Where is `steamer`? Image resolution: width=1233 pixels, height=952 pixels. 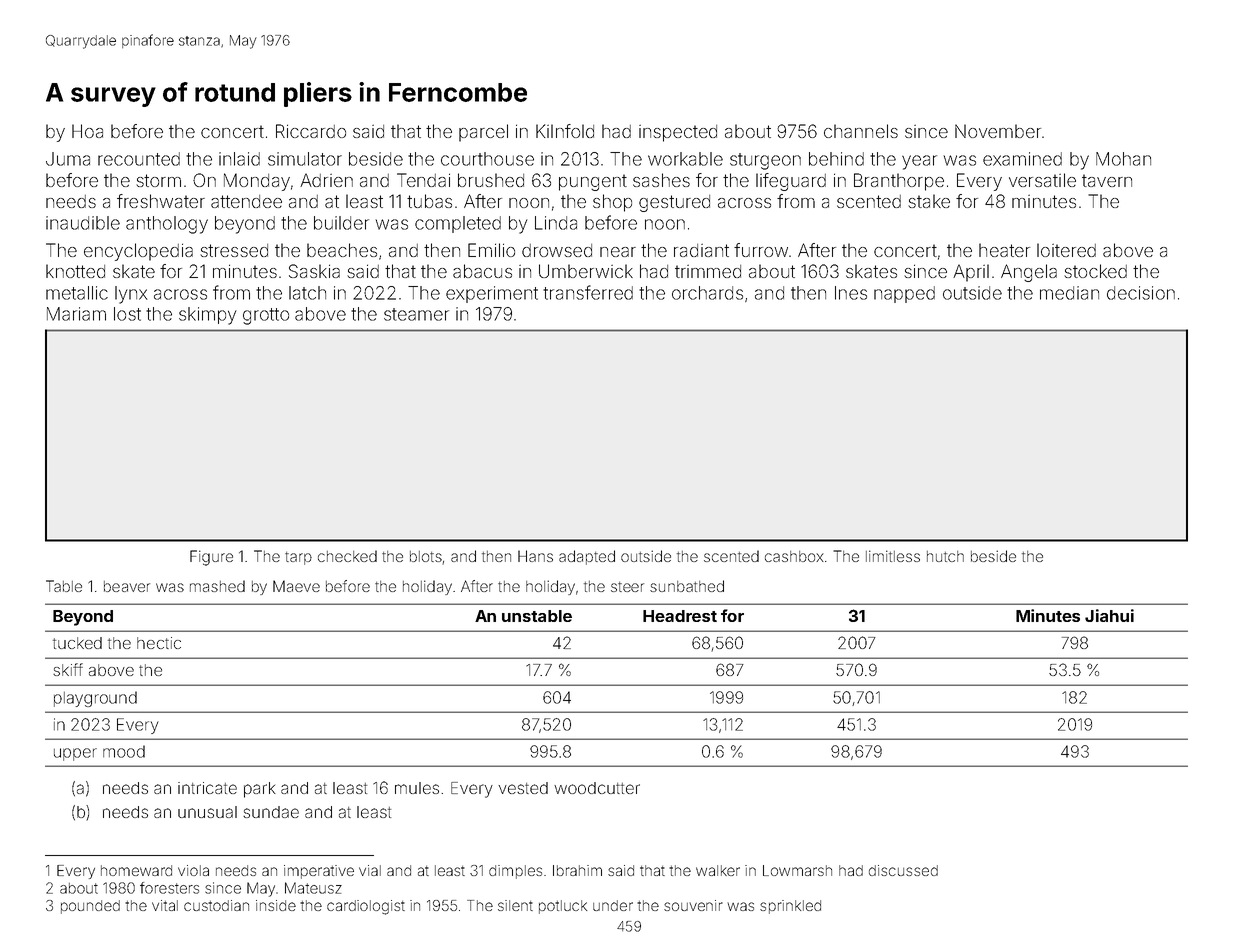 steamer is located at coordinates (416, 314).
